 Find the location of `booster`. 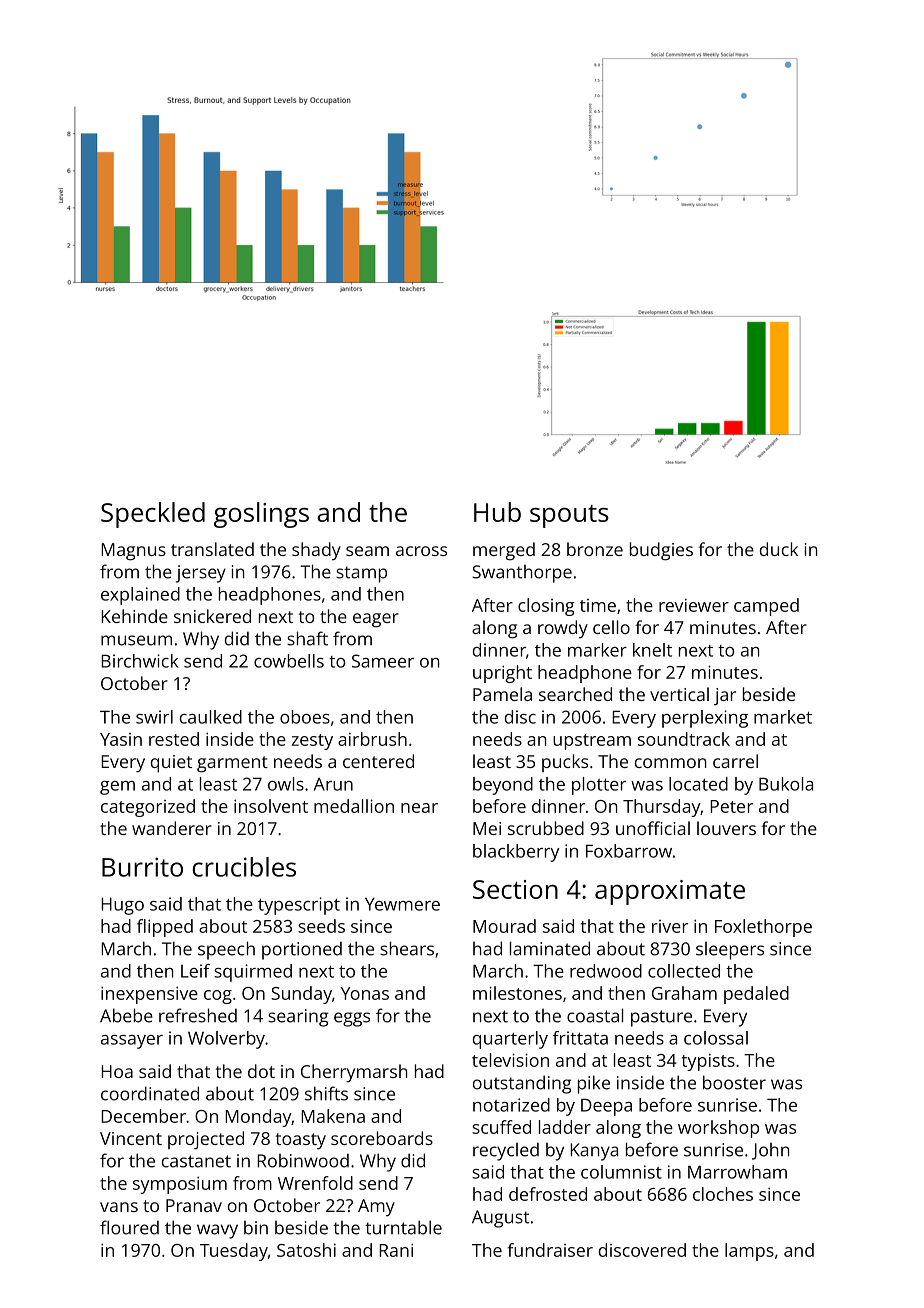

booster is located at coordinates (734, 1082).
